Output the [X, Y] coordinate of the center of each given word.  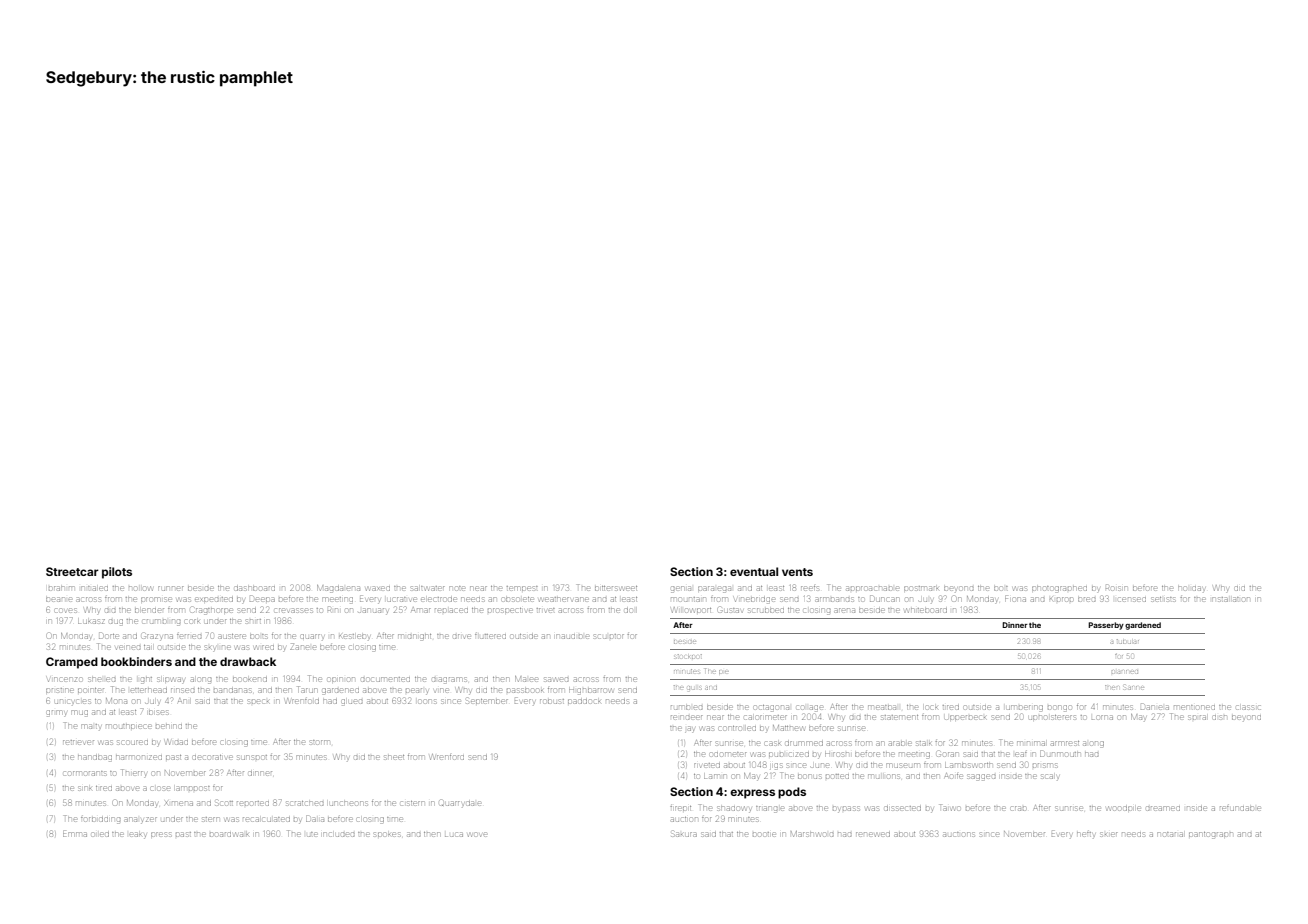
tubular [1128, 641]
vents [797, 572]
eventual [754, 571]
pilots [117, 573]
